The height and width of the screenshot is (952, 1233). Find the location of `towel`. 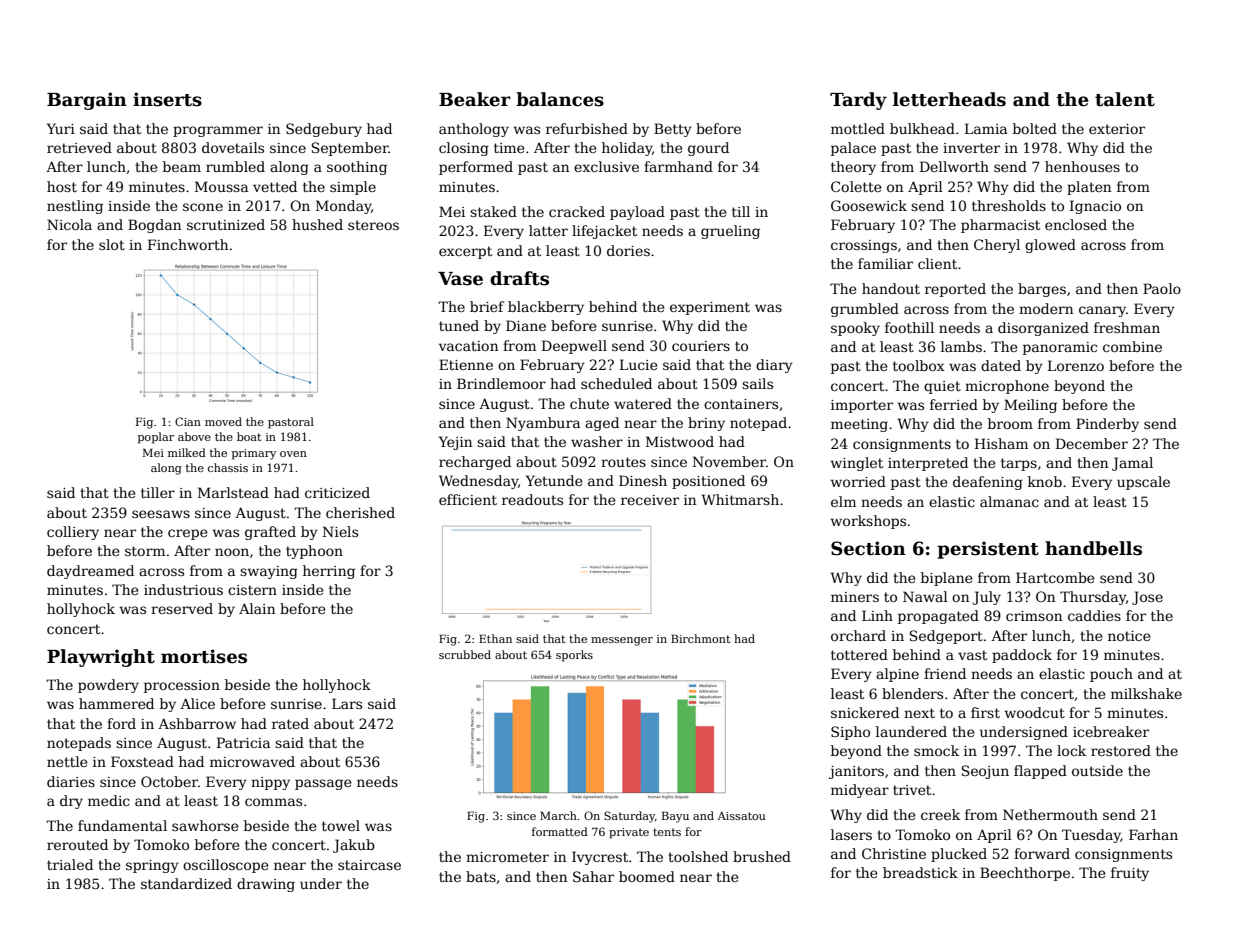

towel is located at coordinates (341, 825).
